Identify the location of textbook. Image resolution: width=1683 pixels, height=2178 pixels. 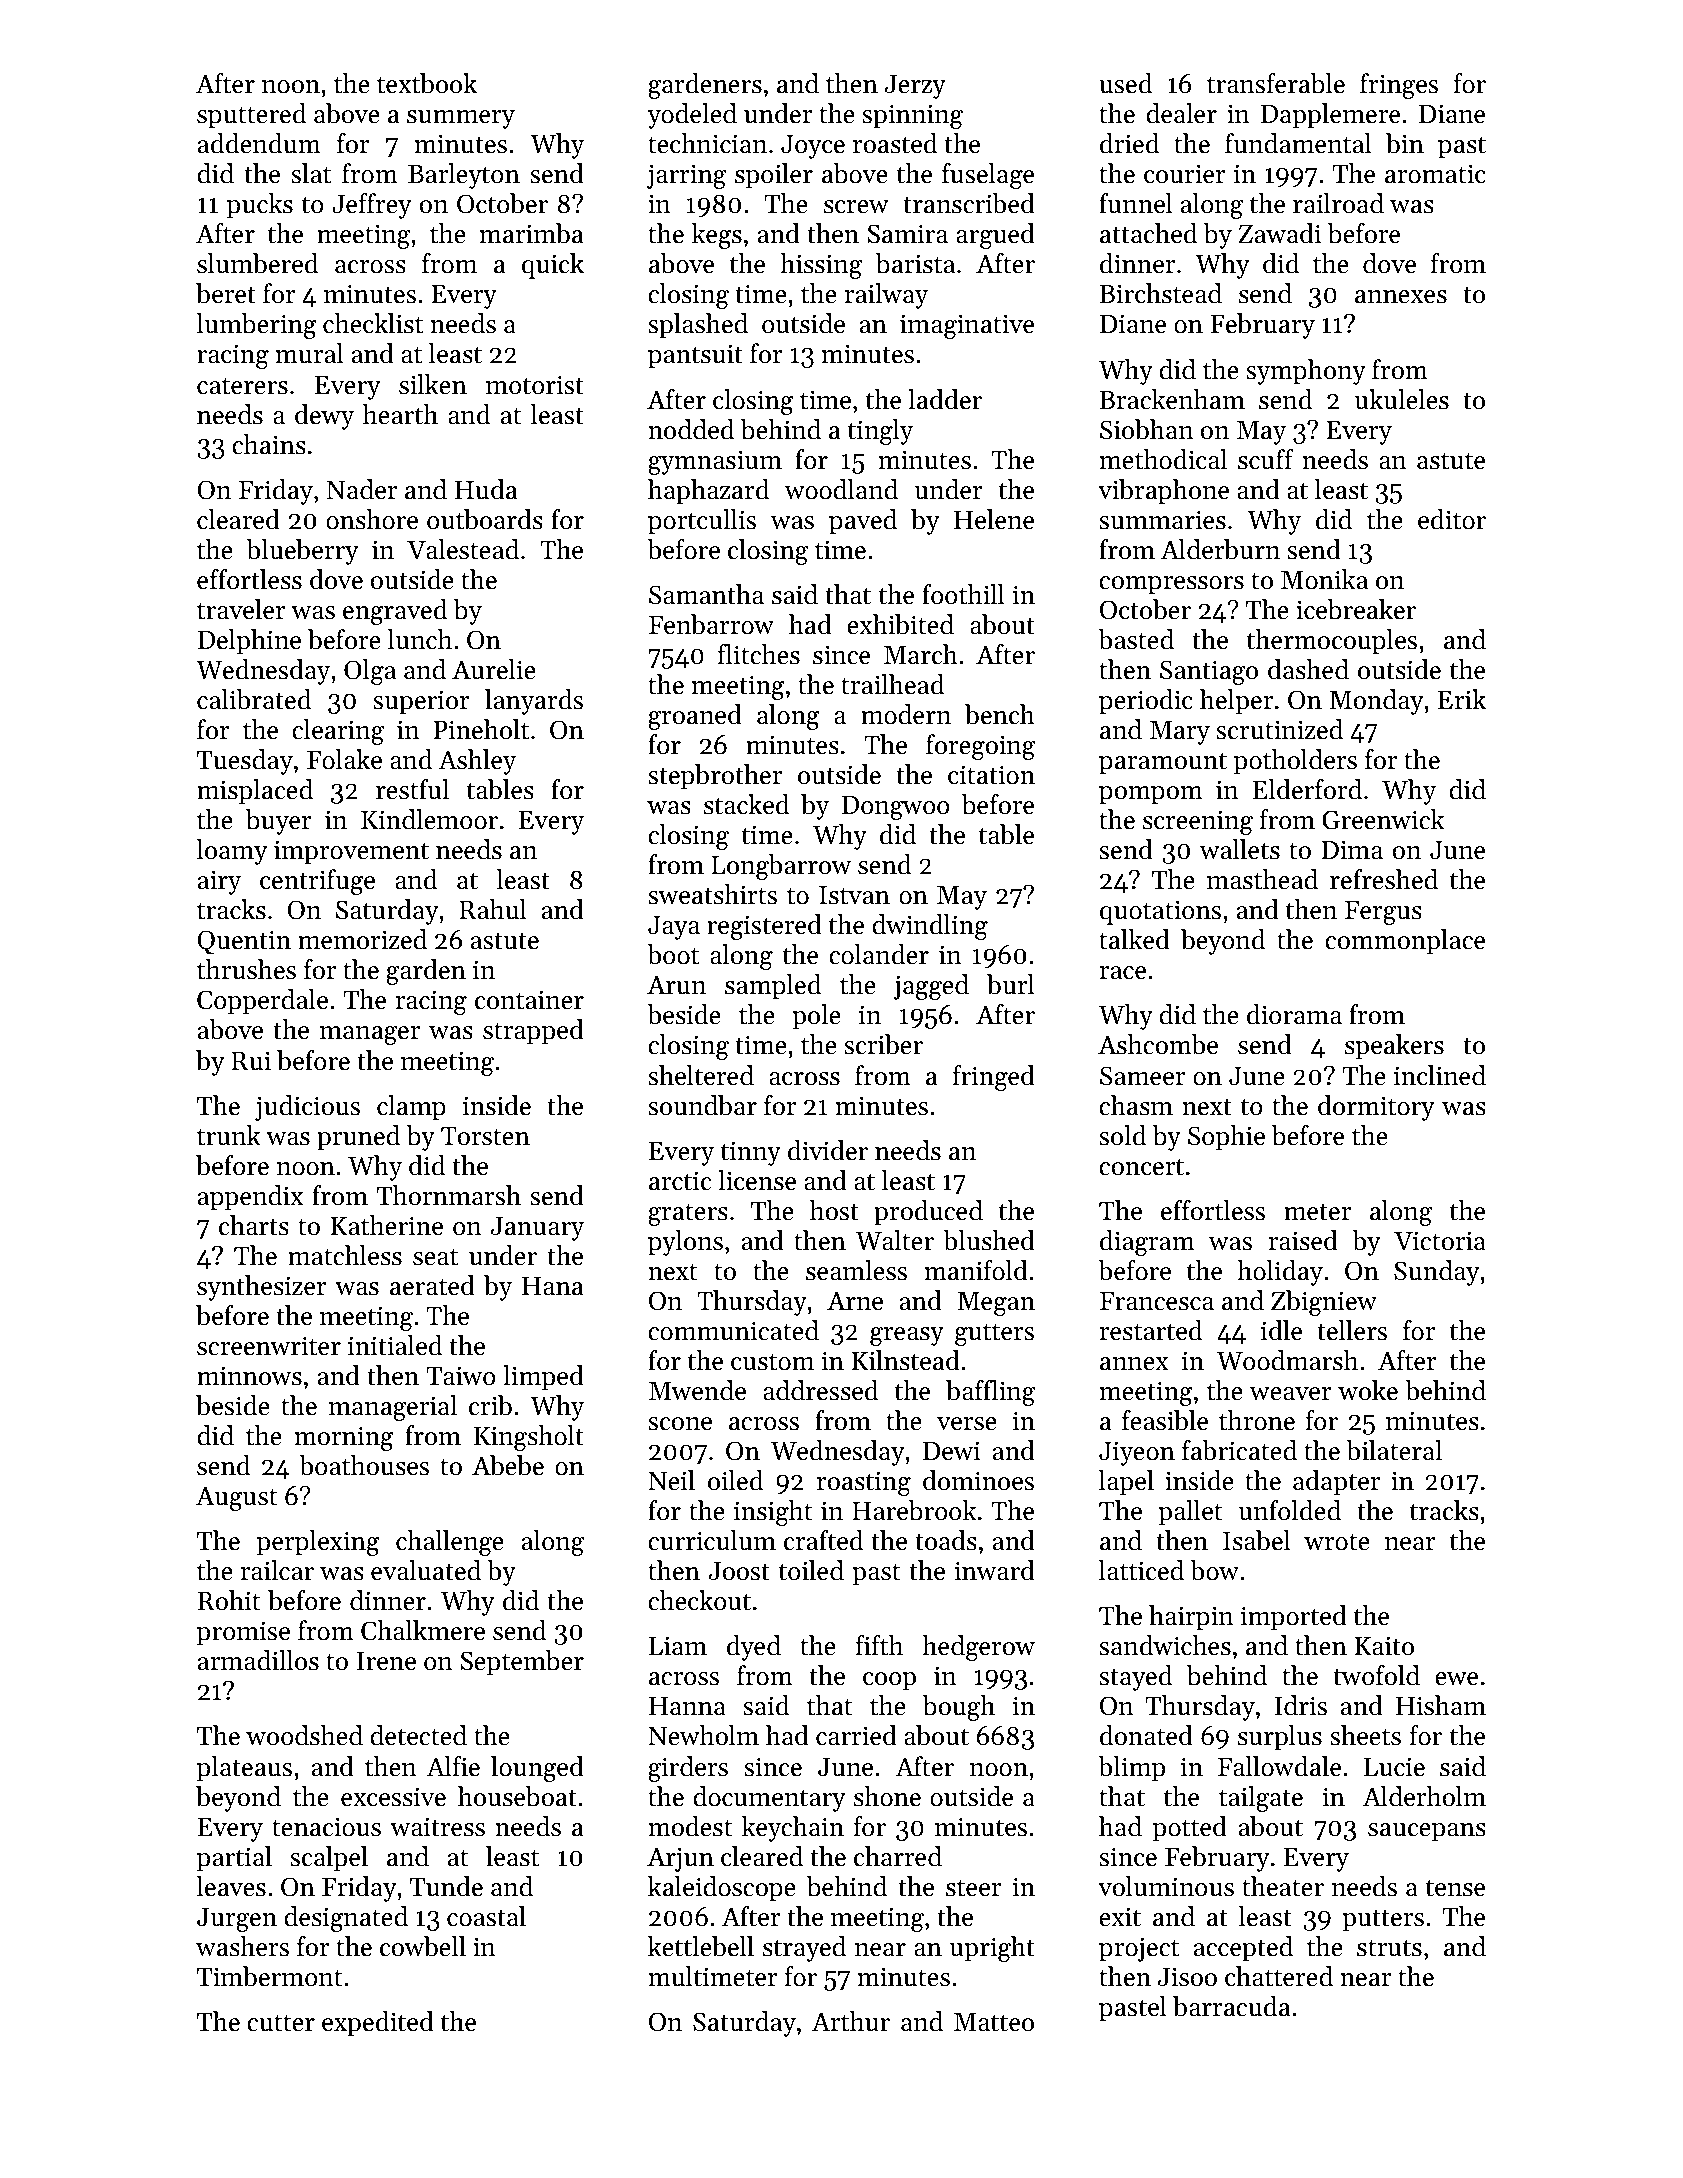
(427, 83).
